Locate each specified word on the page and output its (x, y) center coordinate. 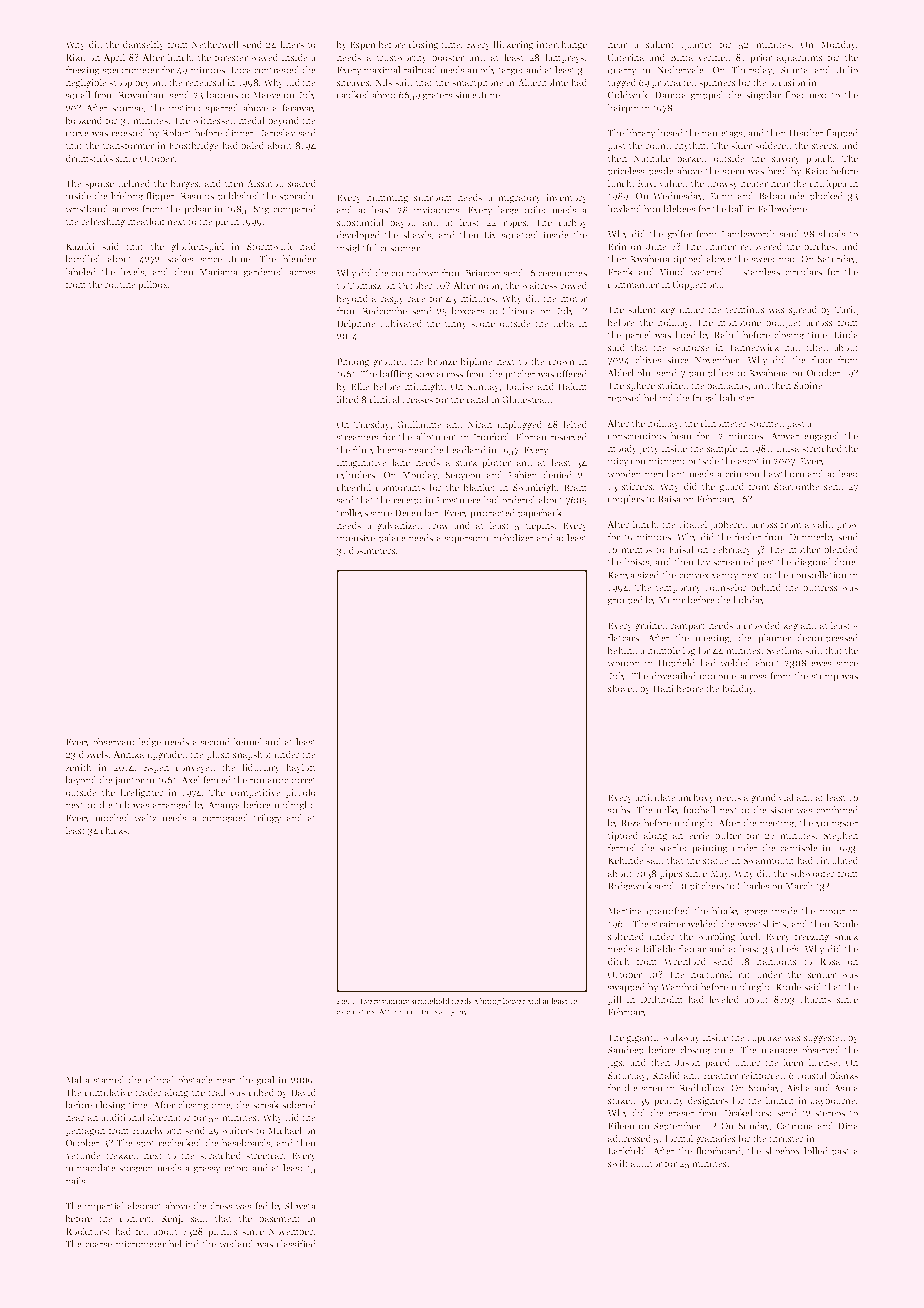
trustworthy (402, 58)
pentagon (85, 1132)
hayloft (301, 768)
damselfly (143, 45)
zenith (78, 767)
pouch (819, 159)
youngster (837, 824)
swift (618, 1163)
